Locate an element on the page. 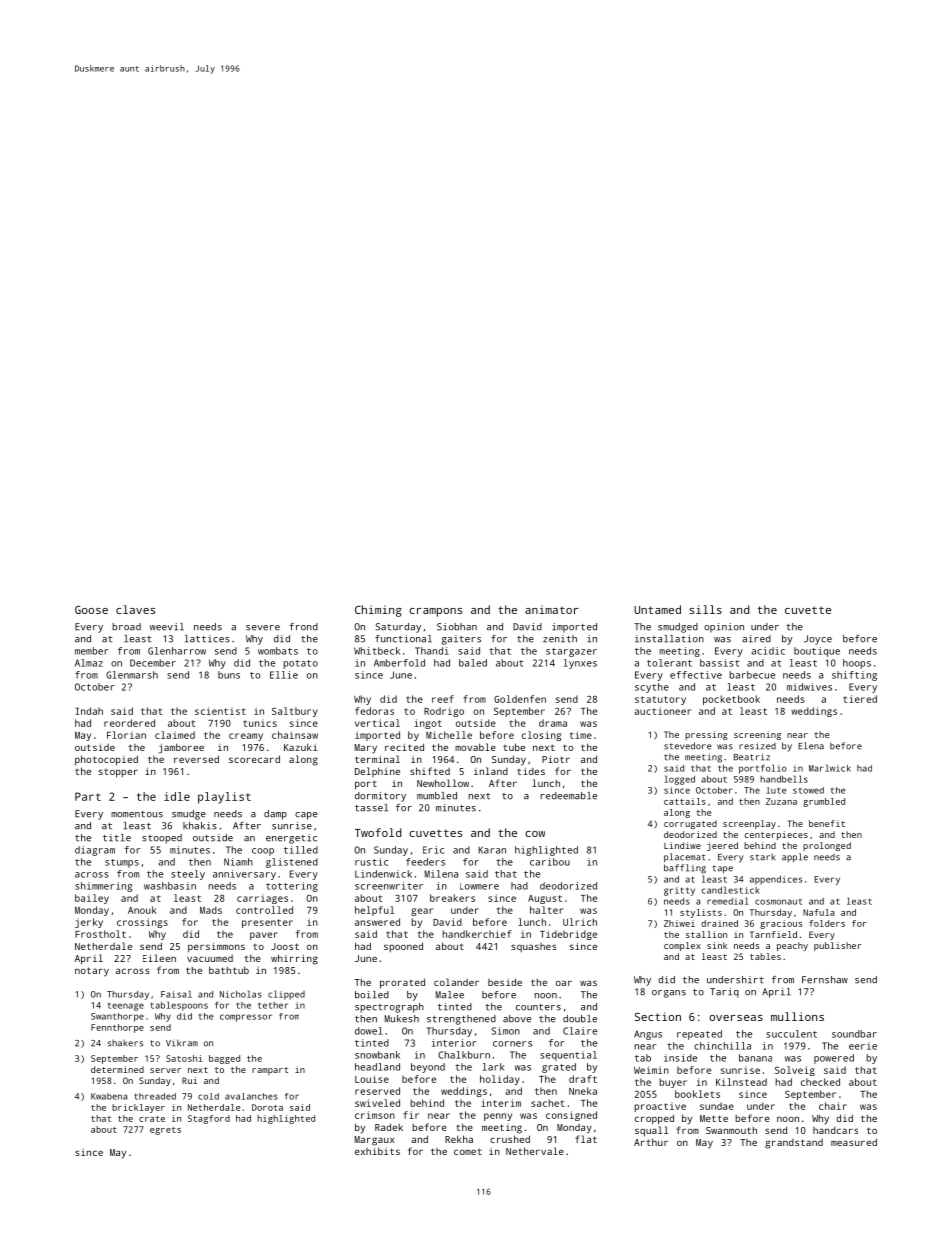 Image resolution: width=952 pixels, height=1233 pixels. sachet is located at coordinates (547, 1103).
